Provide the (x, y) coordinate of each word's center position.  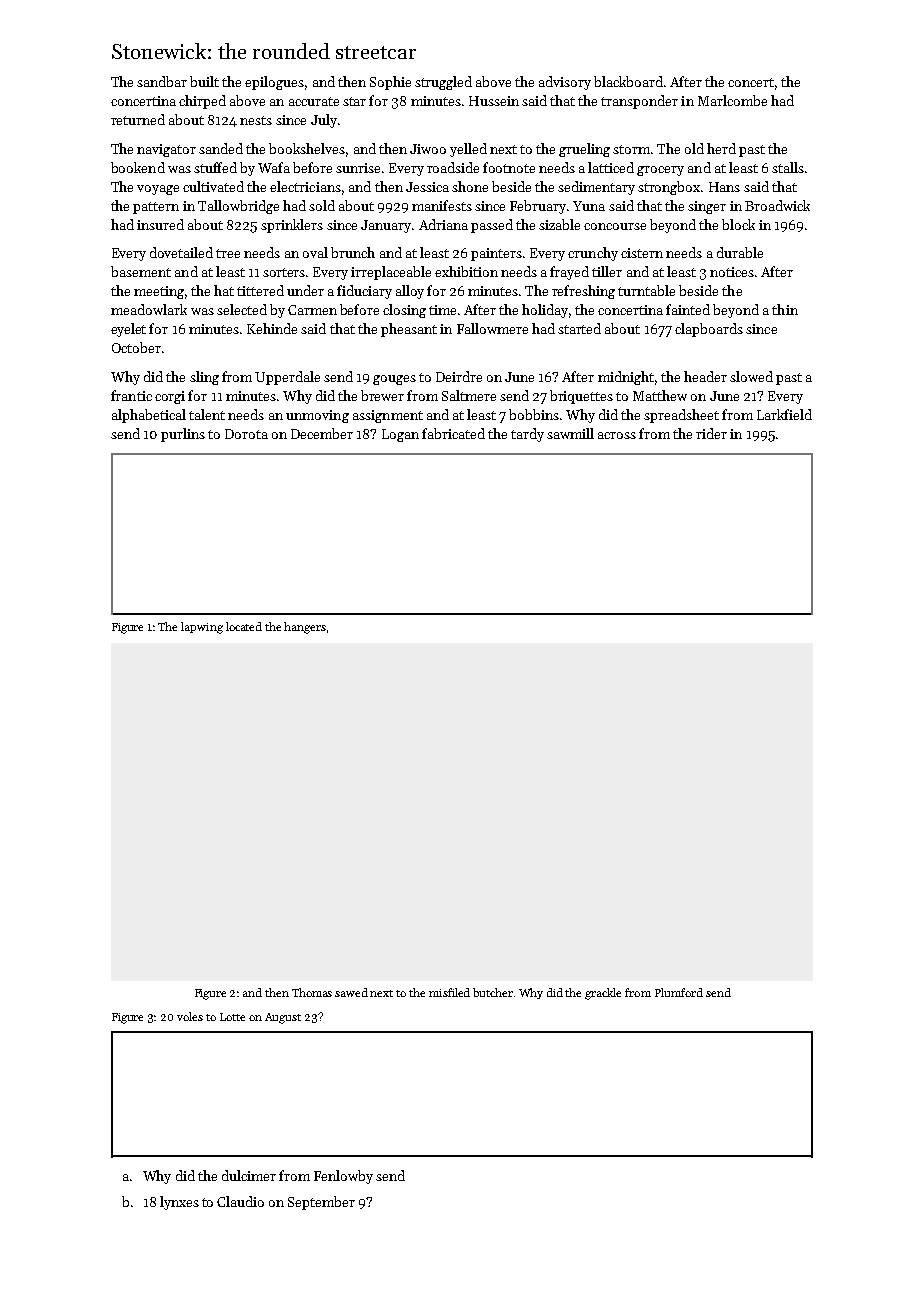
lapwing (202, 628)
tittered (260, 290)
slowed (751, 376)
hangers (305, 628)
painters (496, 254)
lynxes (179, 1203)
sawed (351, 992)
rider (711, 433)
